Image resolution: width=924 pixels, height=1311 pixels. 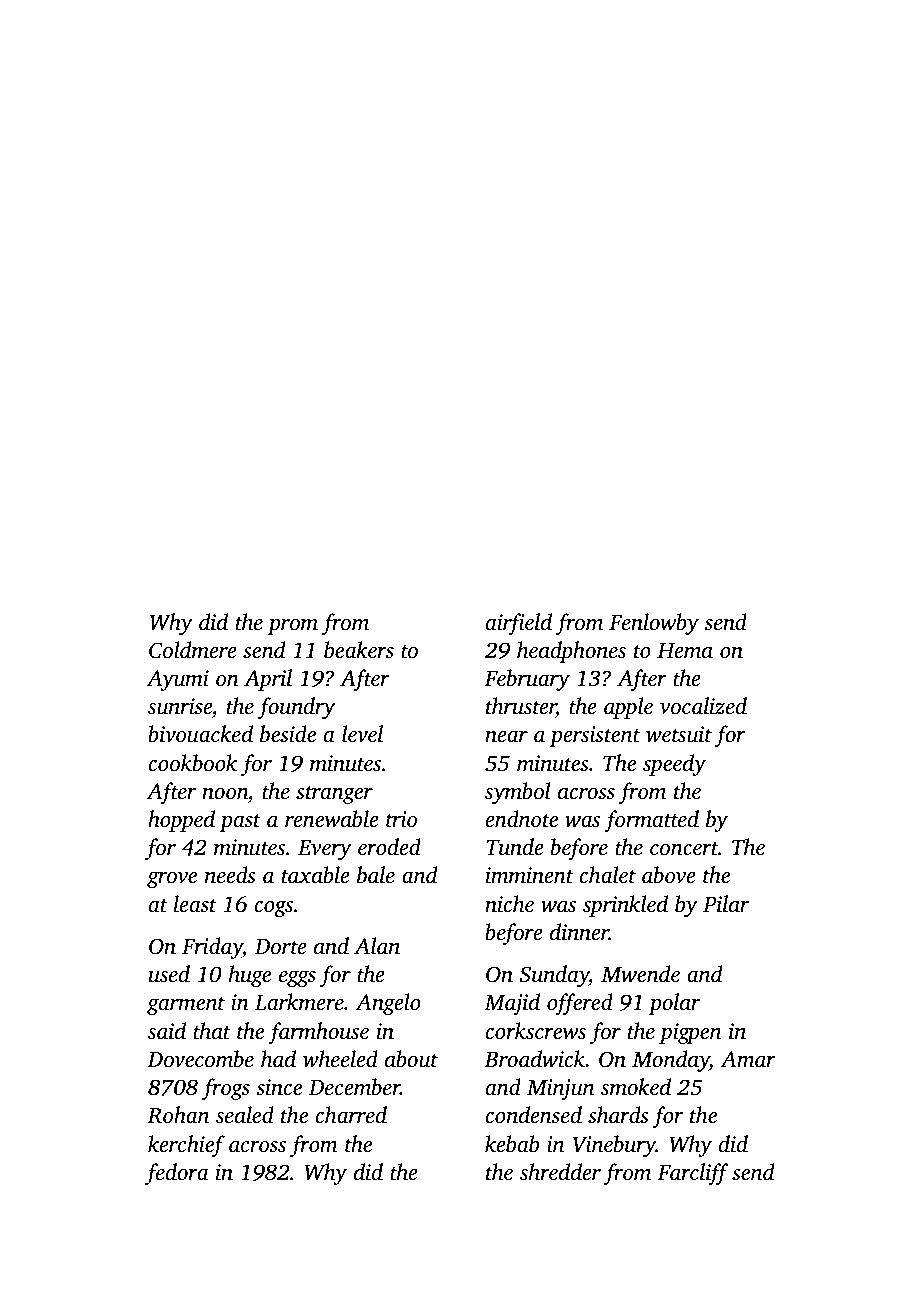 I want to click on persistent, so click(x=594, y=736).
